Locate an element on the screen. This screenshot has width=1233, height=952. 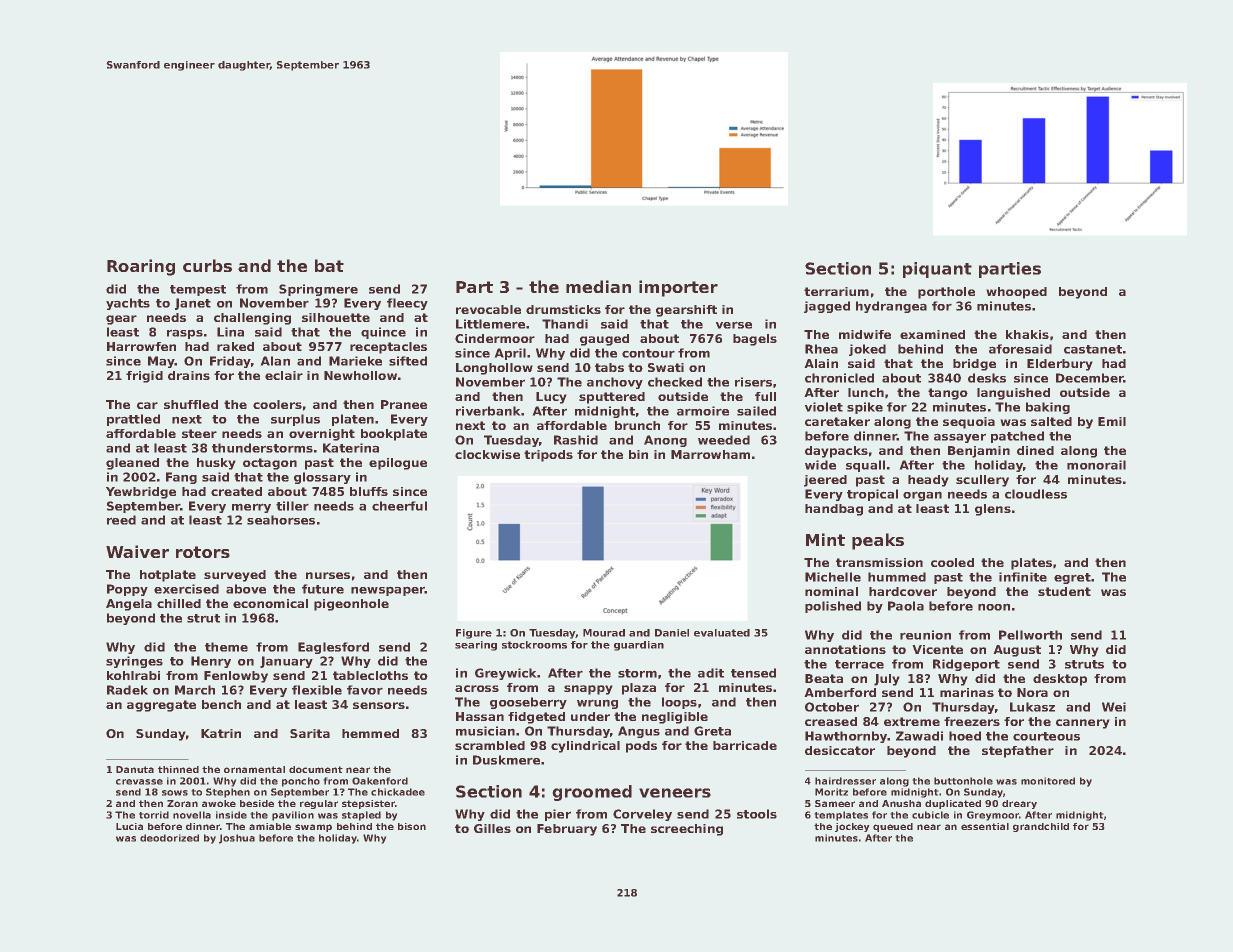
Joshua is located at coordinates (237, 839).
